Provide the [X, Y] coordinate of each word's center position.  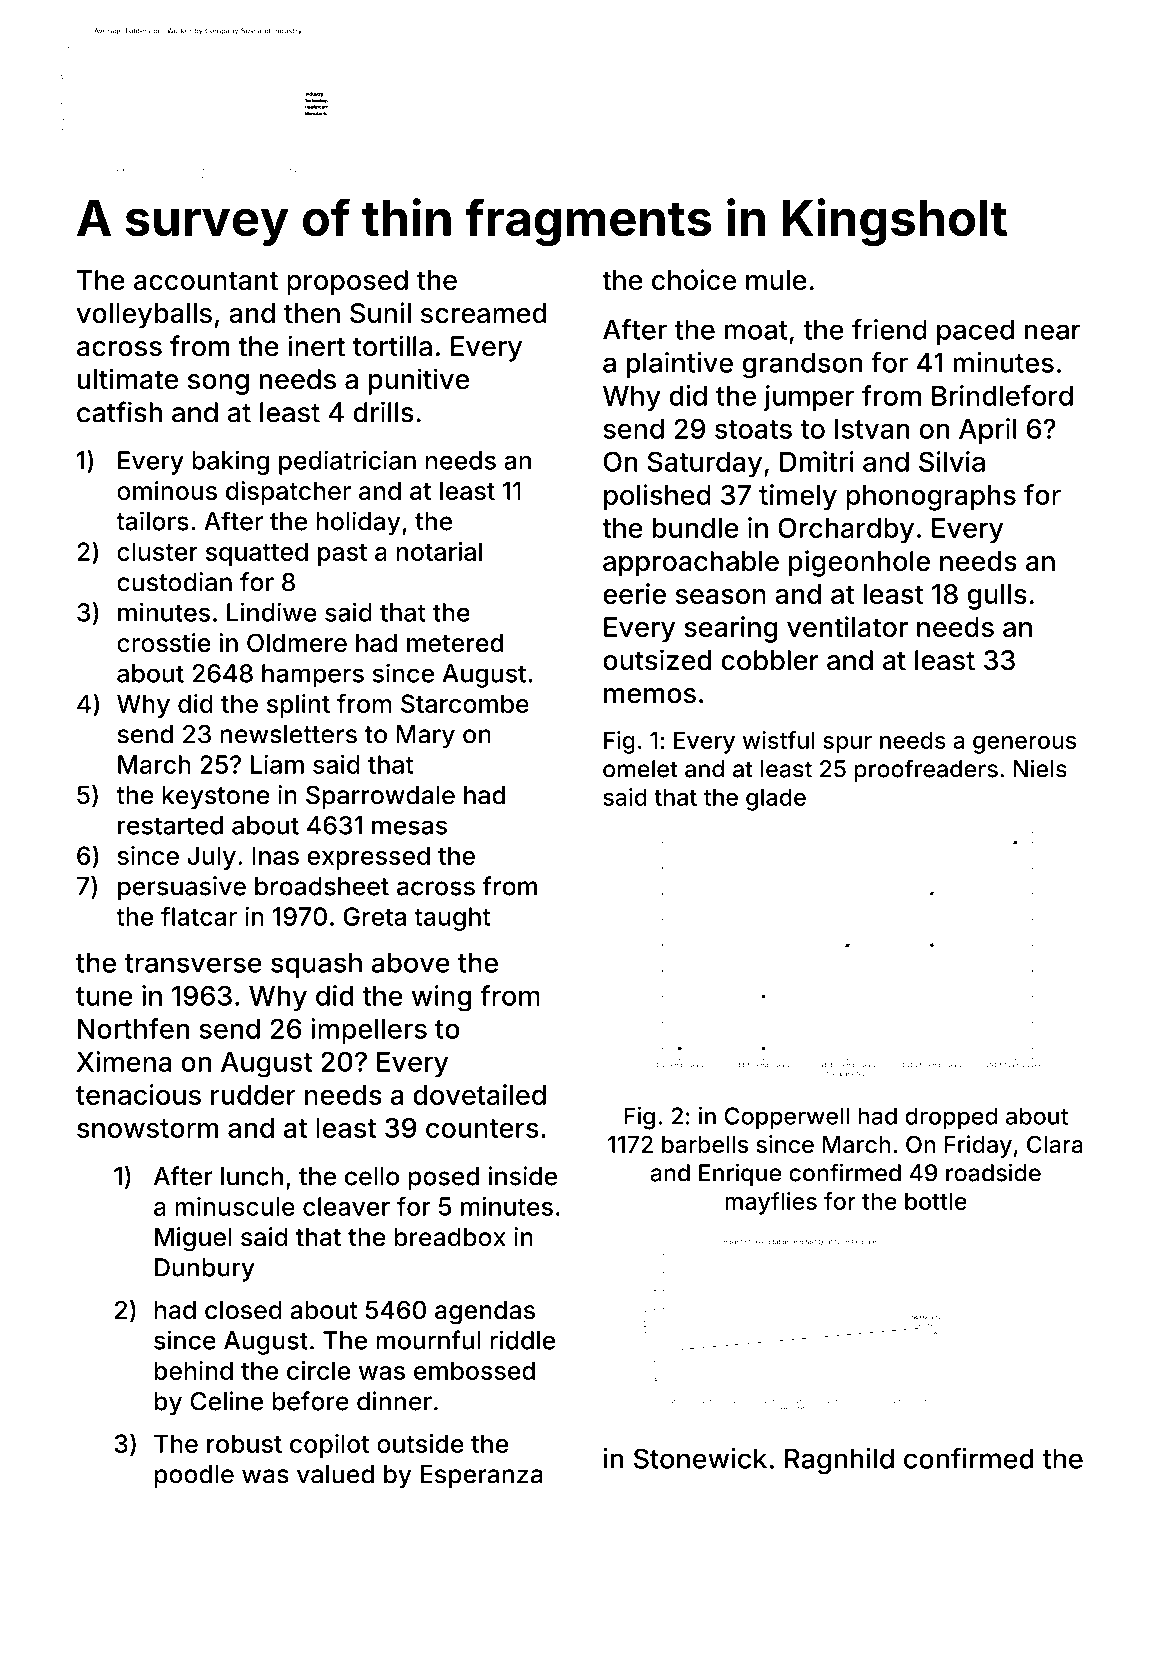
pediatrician [347, 462]
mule [776, 280]
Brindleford [1002, 395]
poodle [194, 1476]
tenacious [138, 1094]
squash [316, 965]
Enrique [740, 1174]
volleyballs [144, 316]
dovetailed [479, 1094]
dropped [951, 1118]
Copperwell [787, 1118]
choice [694, 279]
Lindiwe [272, 612]
